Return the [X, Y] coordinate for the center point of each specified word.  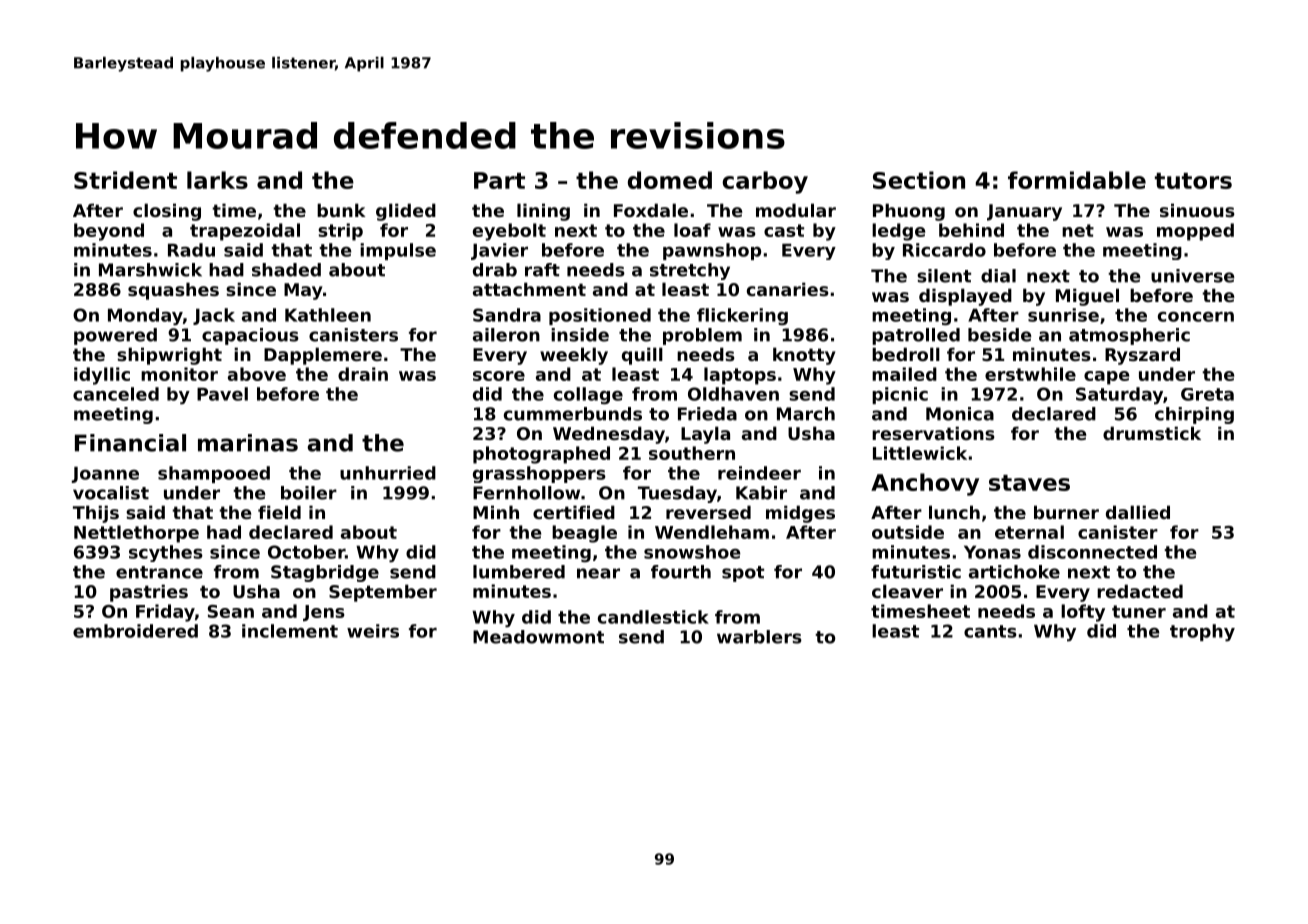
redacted [1140, 591]
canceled [116, 394]
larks [217, 180]
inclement [290, 631]
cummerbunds [573, 414]
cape [1106, 378]
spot [743, 574]
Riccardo [944, 250]
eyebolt [509, 232]
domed [670, 180]
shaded [286, 270]
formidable [1077, 180]
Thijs [96, 514]
